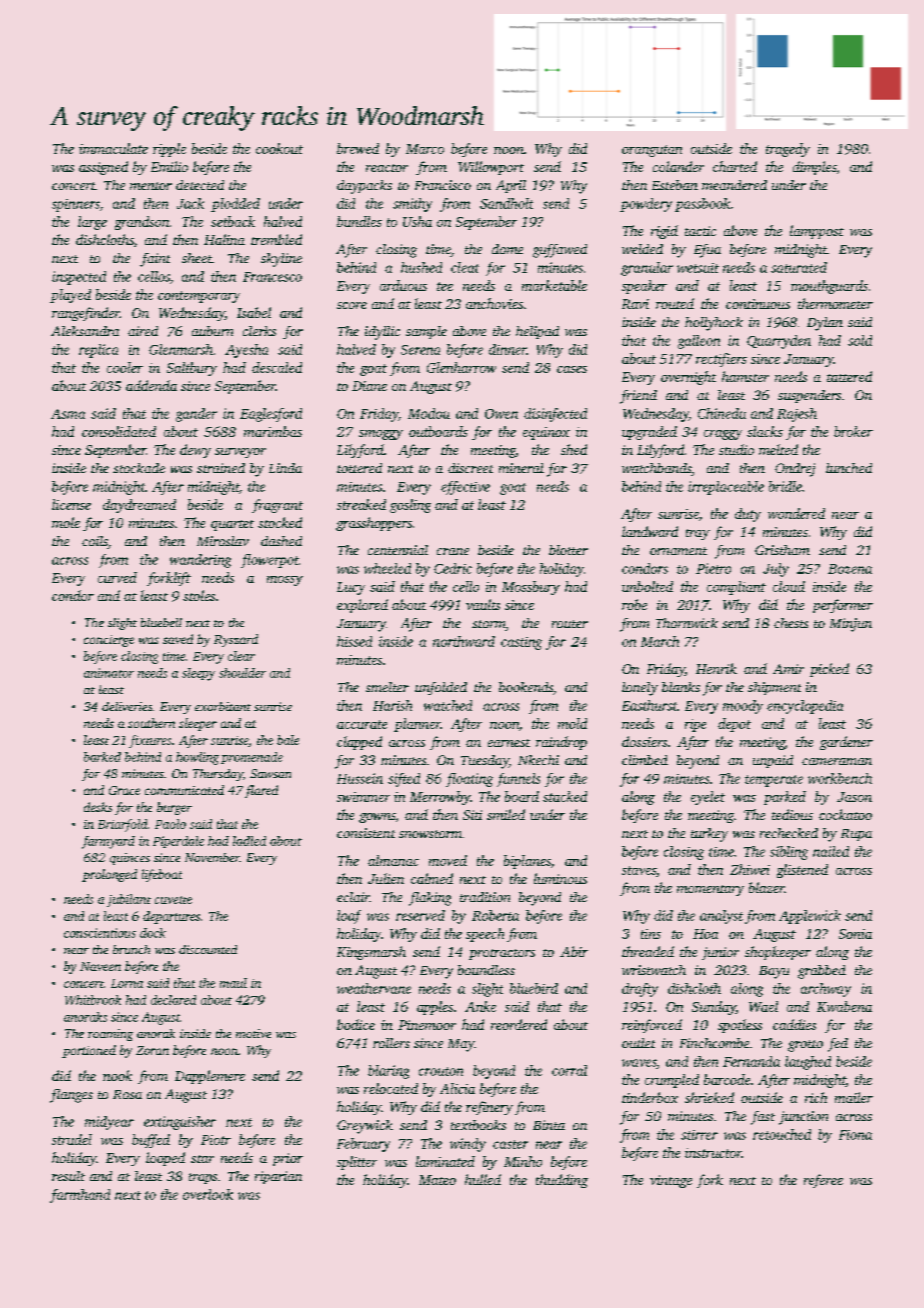 This document has height=1308, width=924. Describe the element at coordinates (76, 205) in the document. I see `spinners` at that location.
